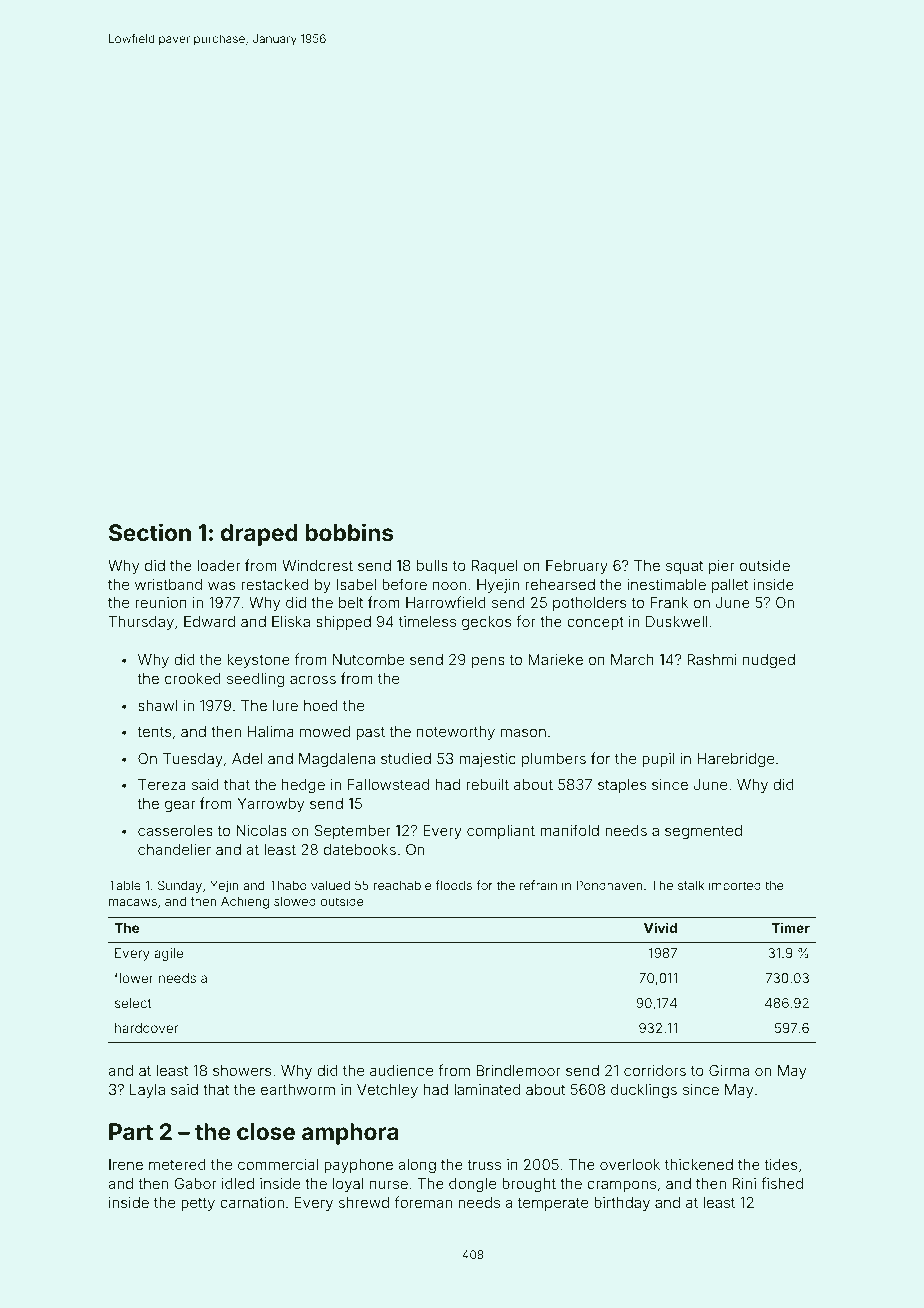  I want to click on Harrowfield, so click(446, 602).
